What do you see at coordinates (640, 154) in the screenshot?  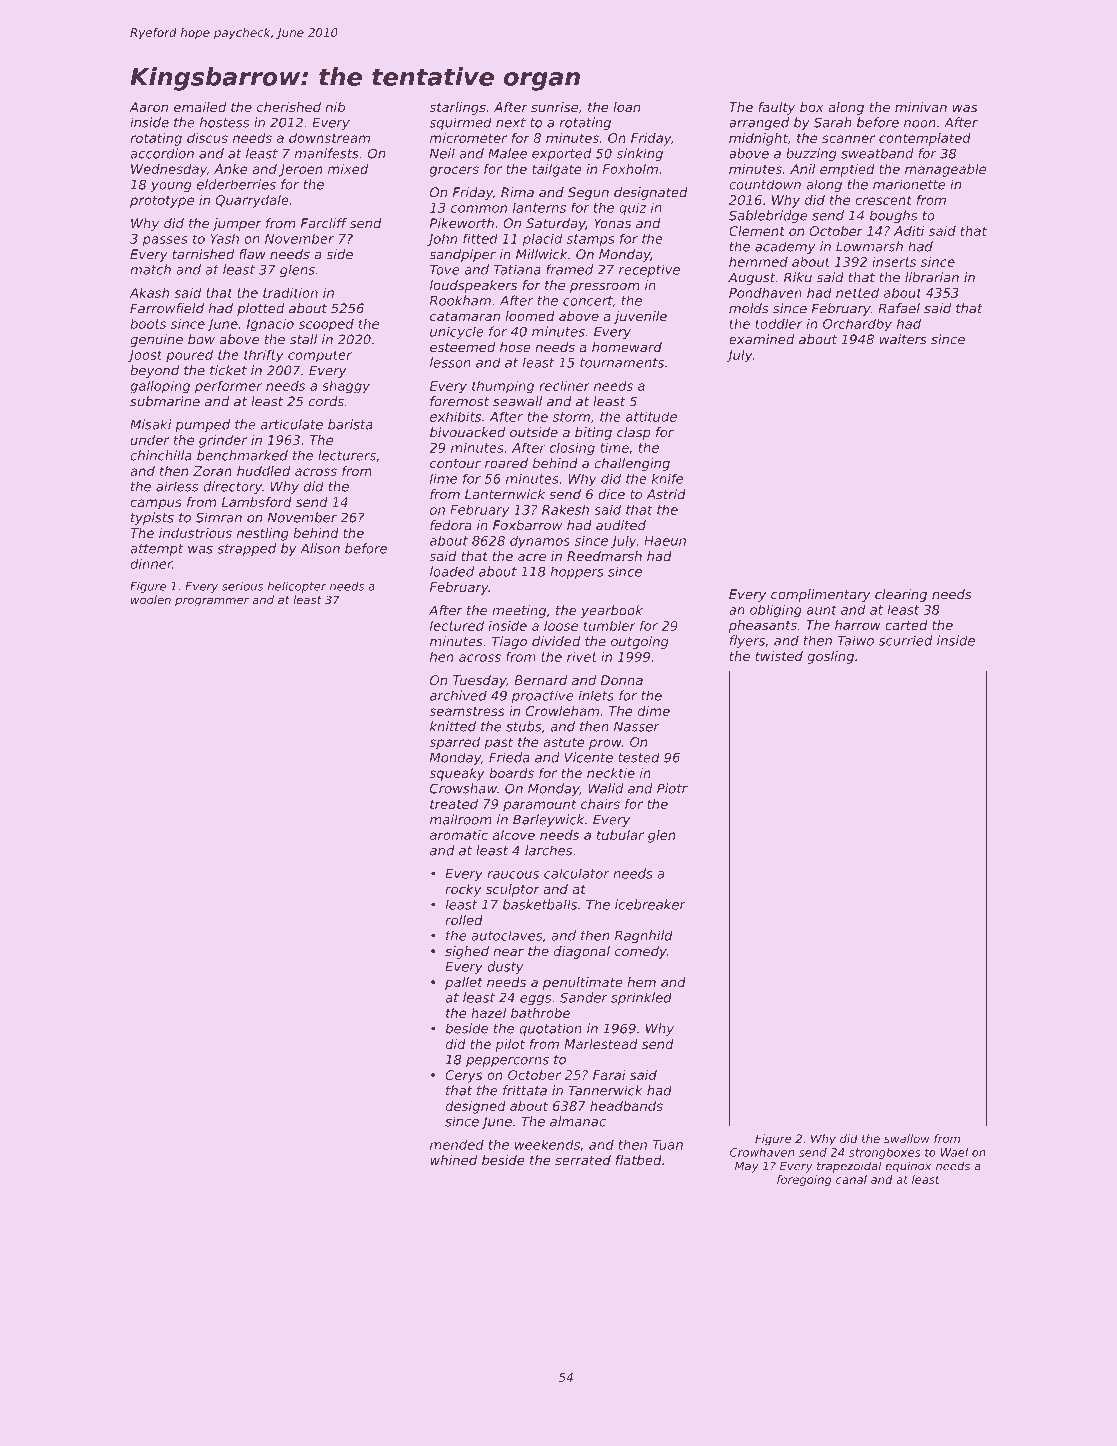 I see `sinking` at bounding box center [640, 154].
